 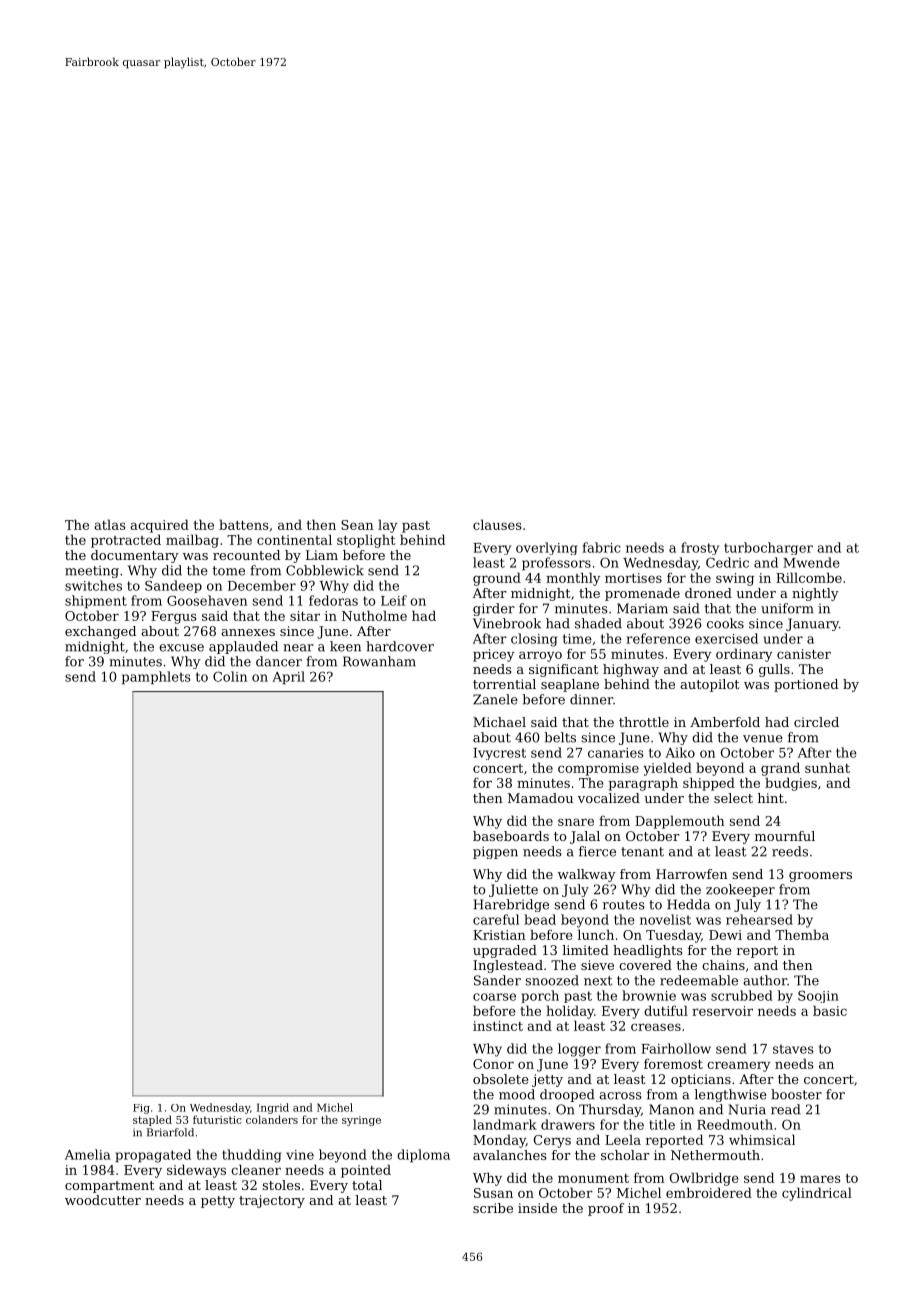 What do you see at coordinates (662, 1124) in the image?
I see `title` at bounding box center [662, 1124].
